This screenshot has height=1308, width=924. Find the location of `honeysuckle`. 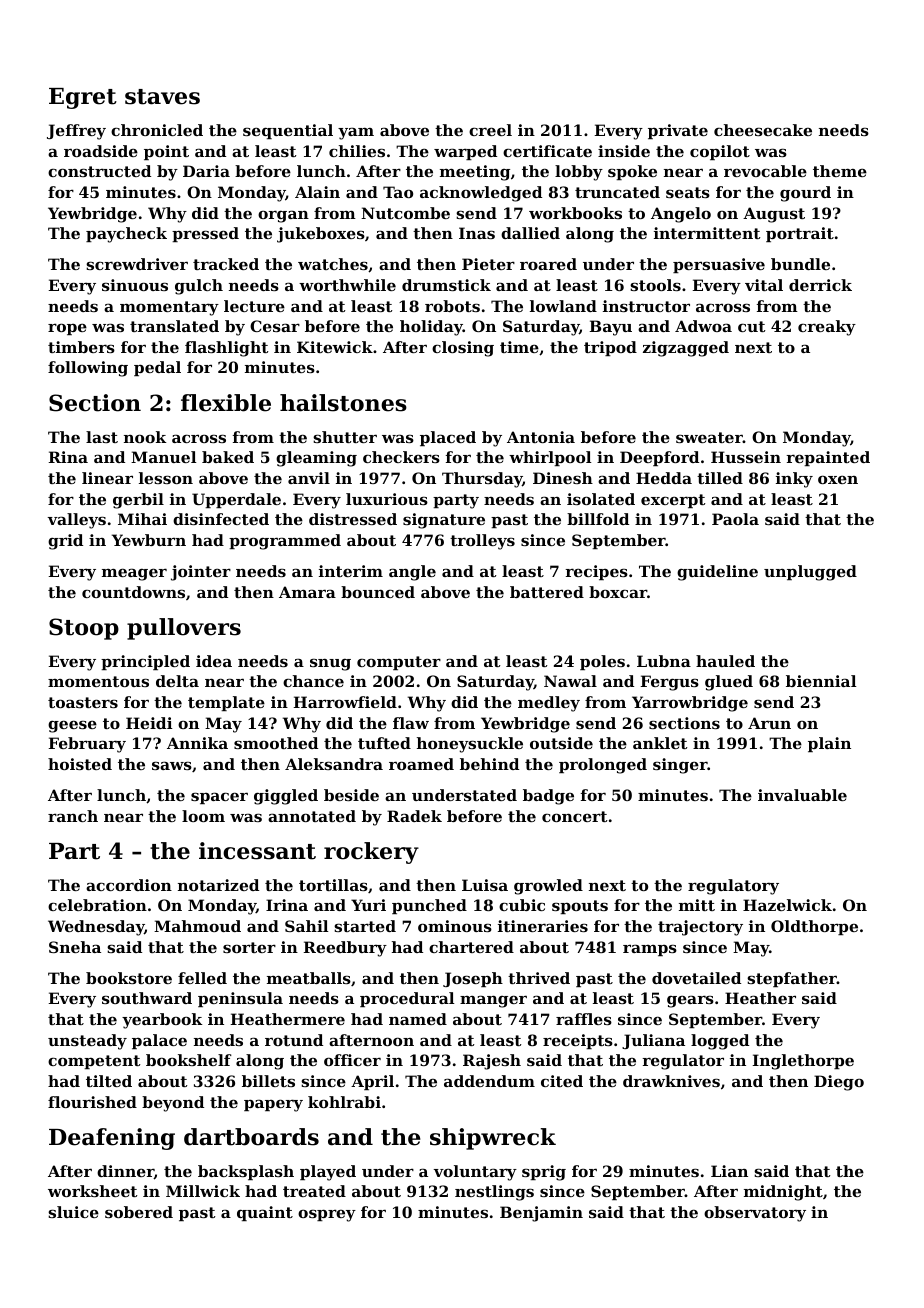

honeysuckle is located at coordinates (470, 745).
